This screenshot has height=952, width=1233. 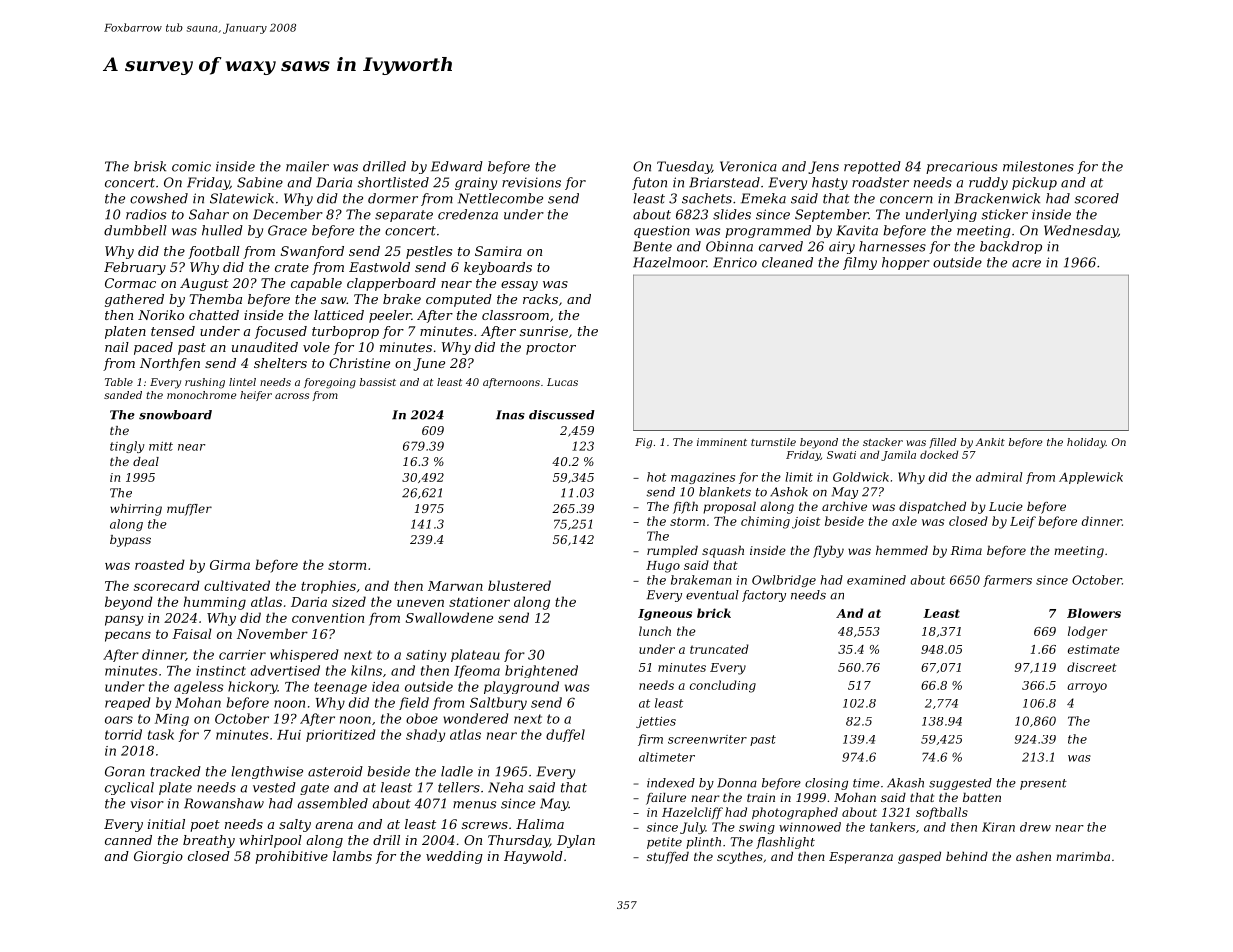 I want to click on brisk, so click(x=150, y=166).
